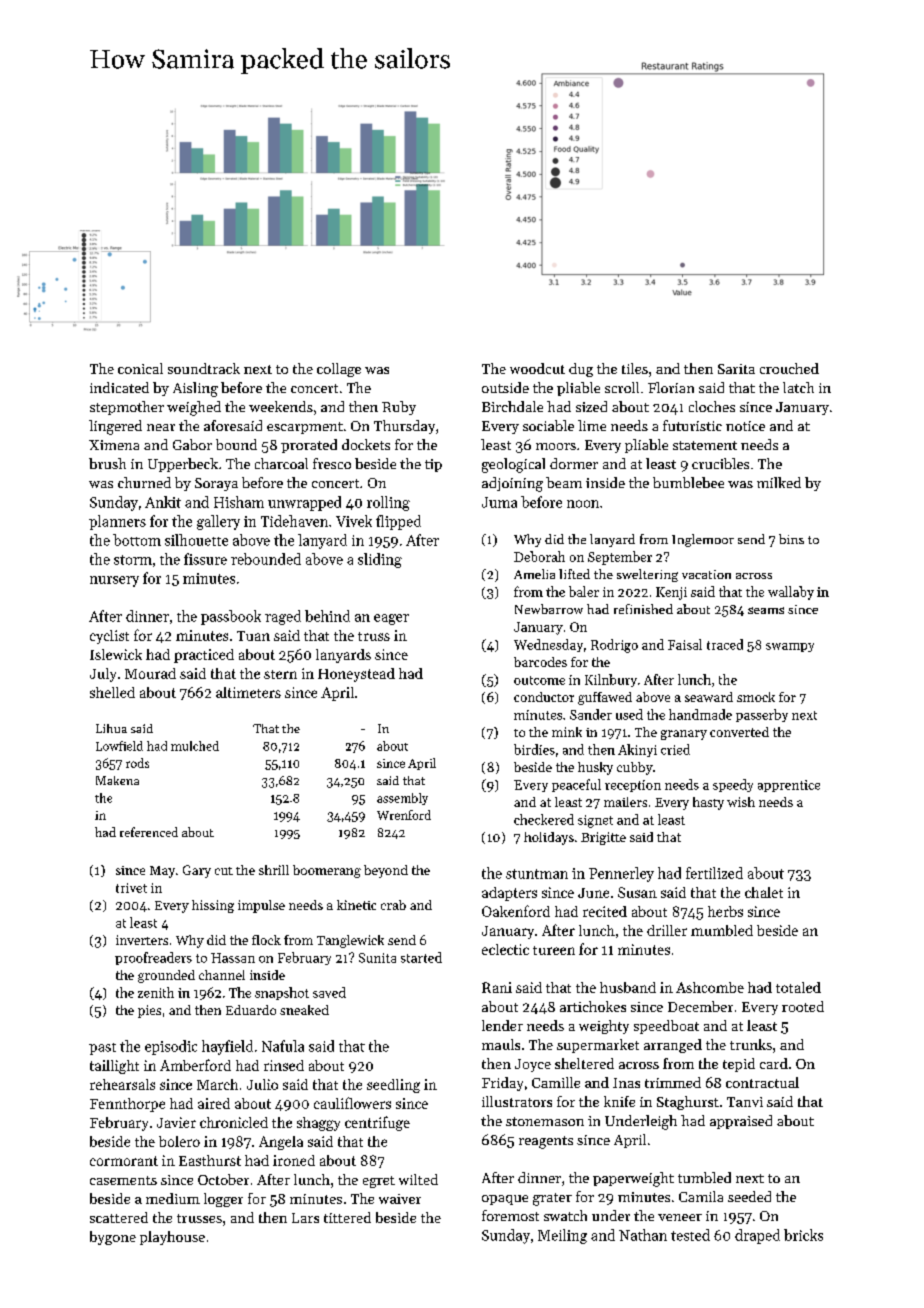  I want to click on playhouse, so click(172, 1238).
